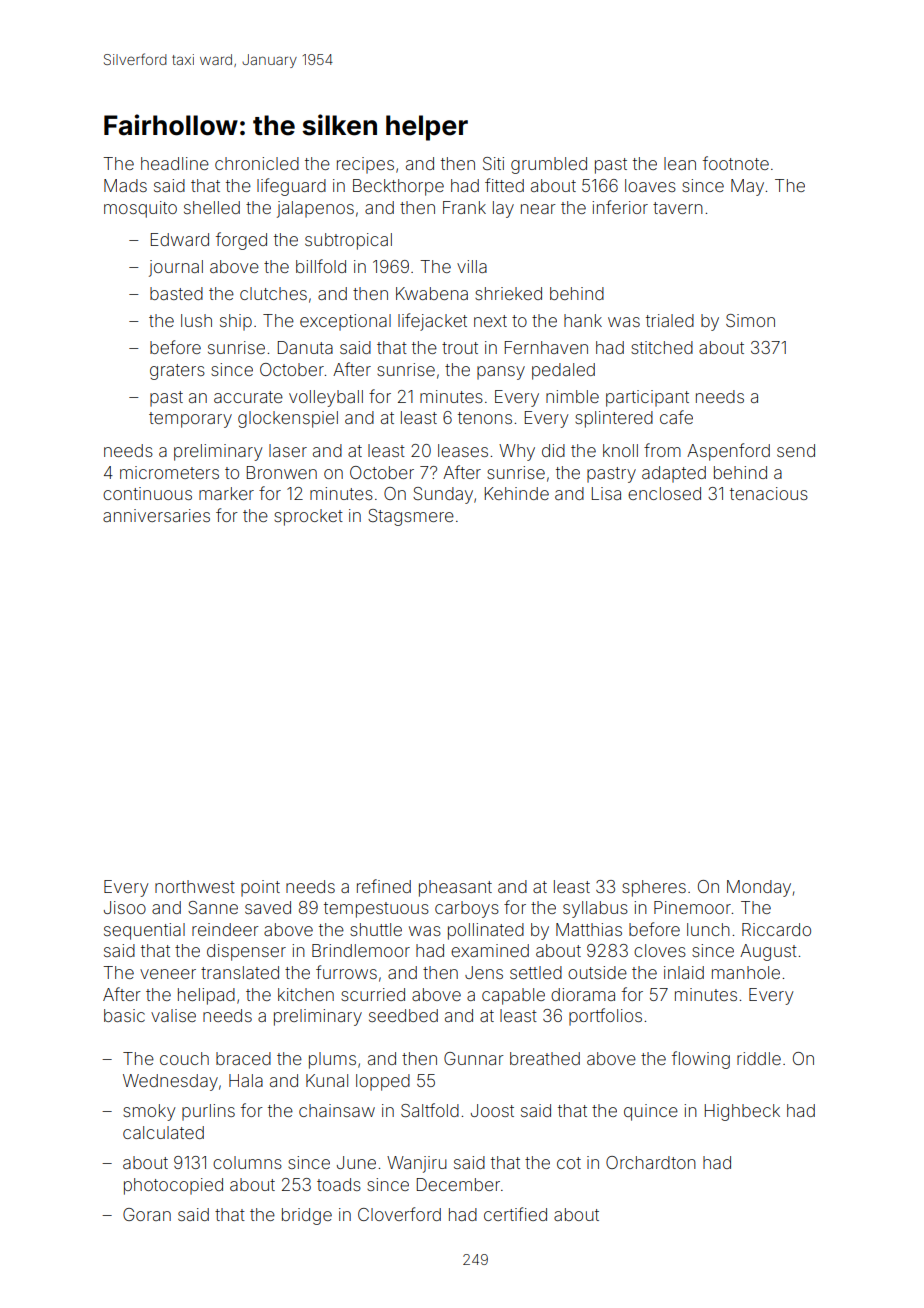  I want to click on syllabus, so click(595, 909).
